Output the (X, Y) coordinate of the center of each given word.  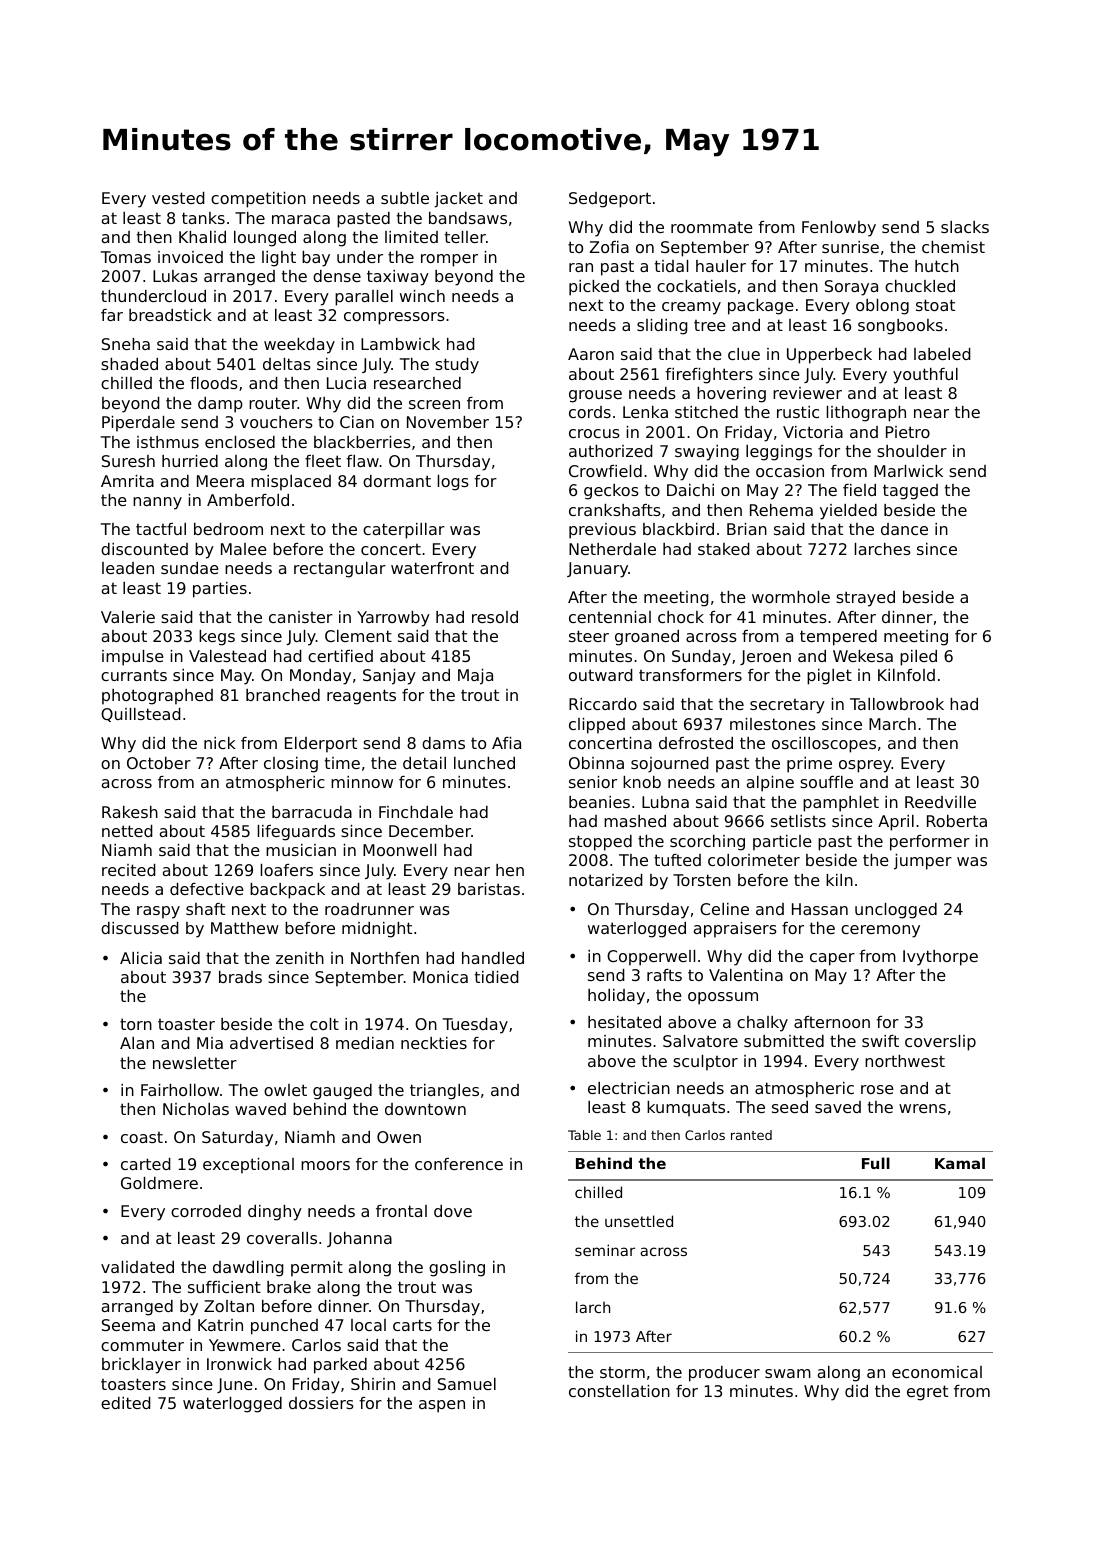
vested (178, 198)
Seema (128, 1325)
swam (788, 1373)
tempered (838, 638)
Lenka (645, 412)
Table (584, 1135)
